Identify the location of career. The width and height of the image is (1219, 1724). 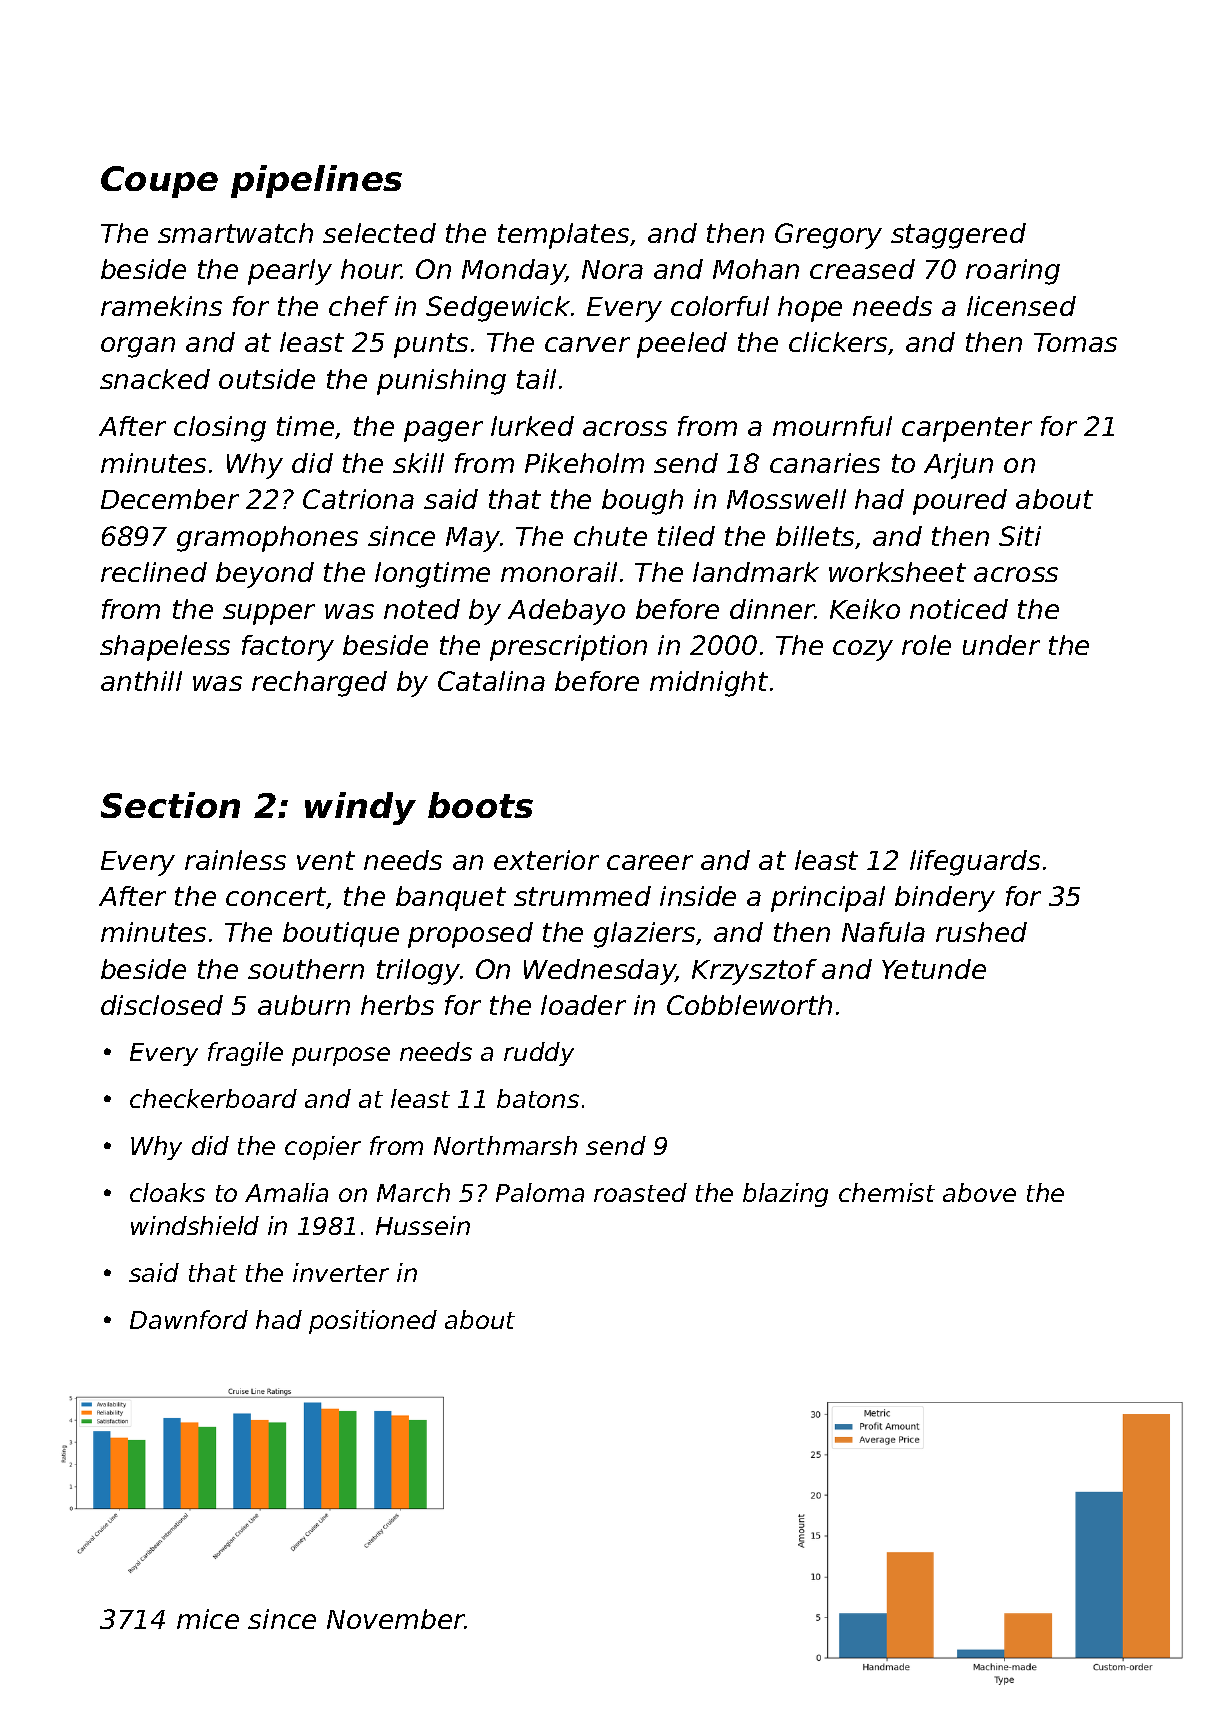
(650, 862).
